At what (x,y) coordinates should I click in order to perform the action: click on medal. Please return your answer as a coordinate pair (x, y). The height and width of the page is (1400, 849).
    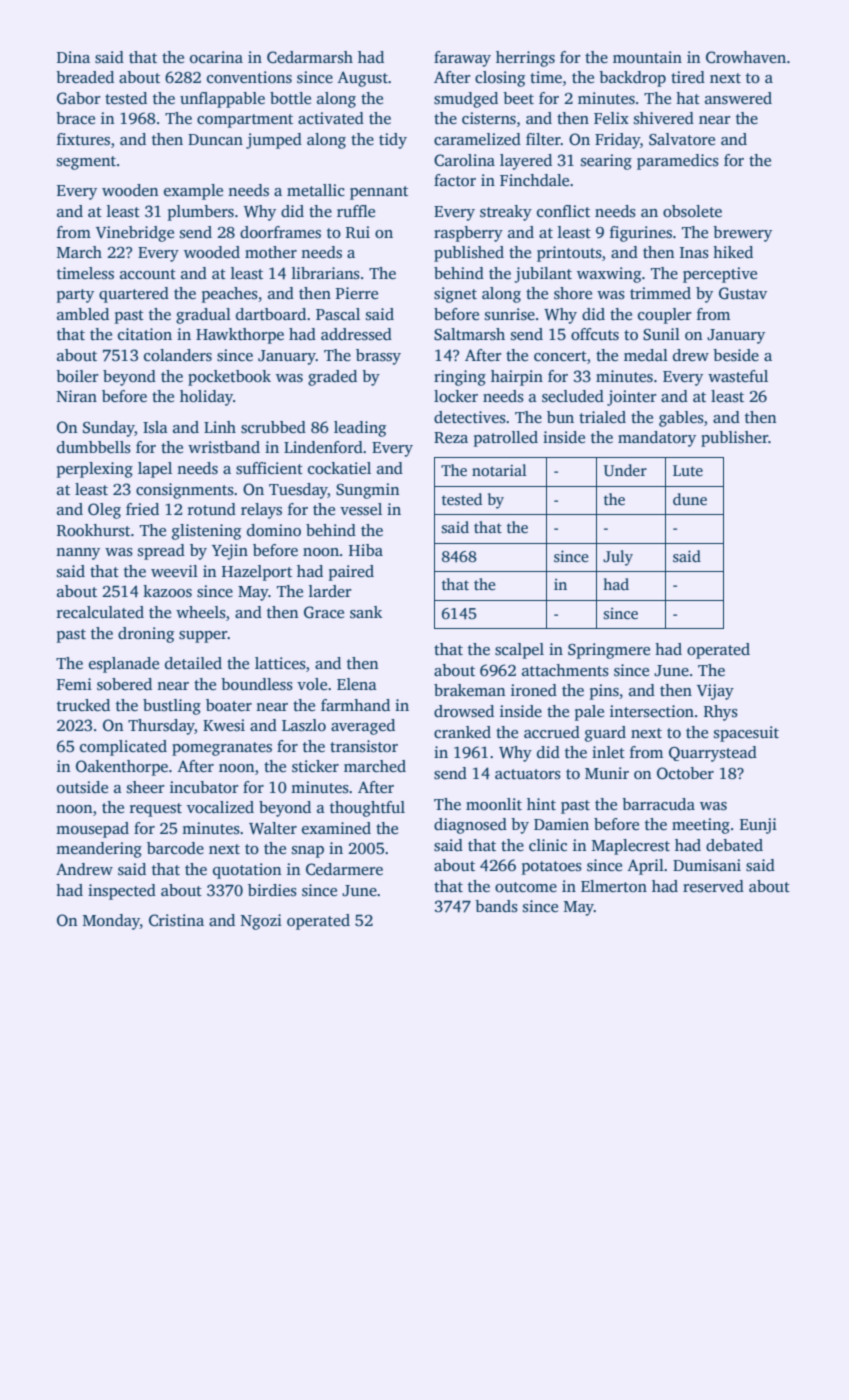
    Looking at the image, I should click on (646, 355).
